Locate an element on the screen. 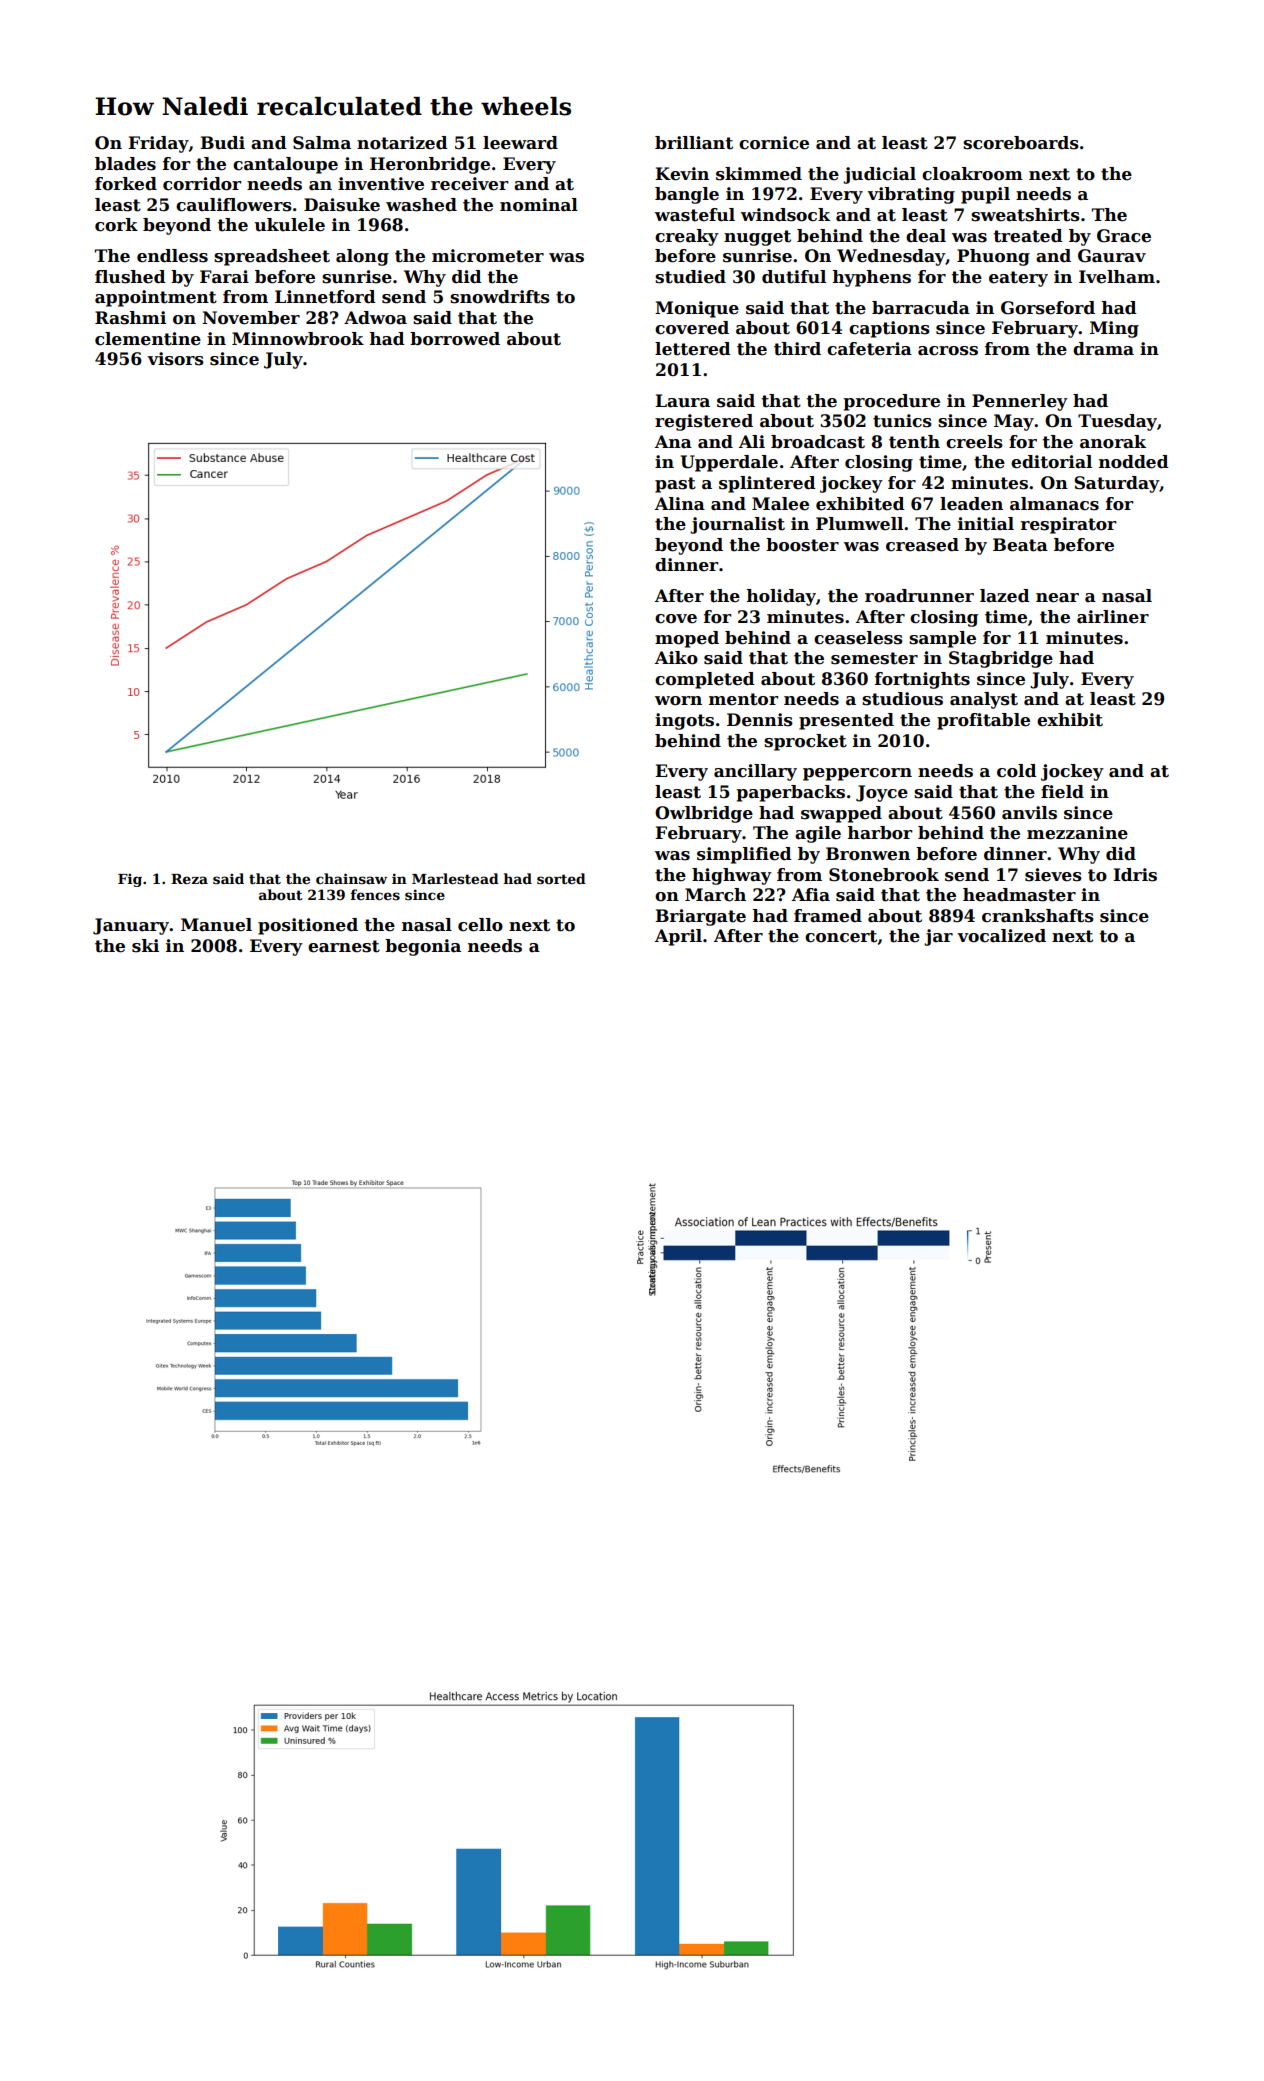  treated is located at coordinates (1028, 236).
